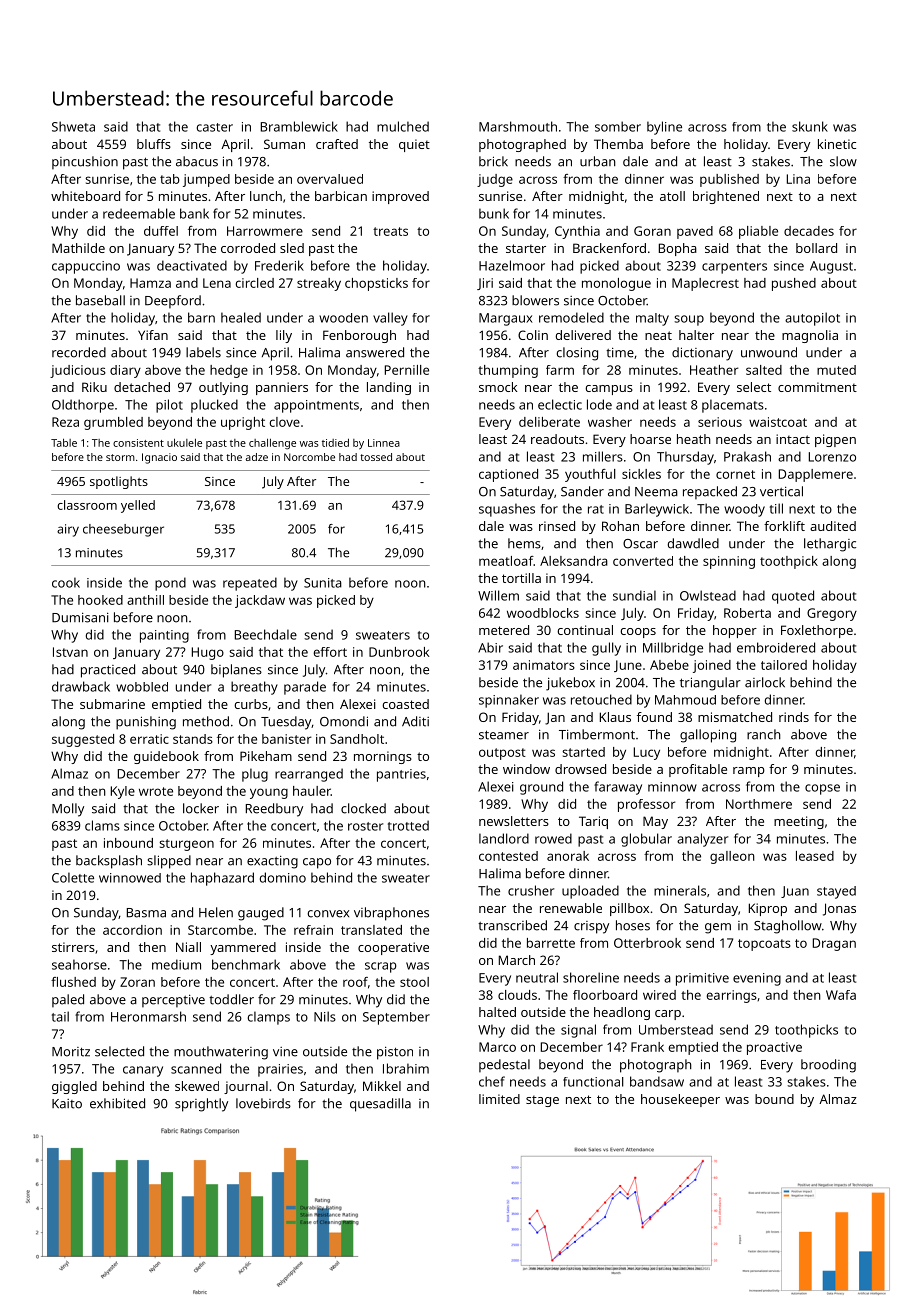  Describe the element at coordinates (117, 1103) in the document. I see `exhibited` at that location.
